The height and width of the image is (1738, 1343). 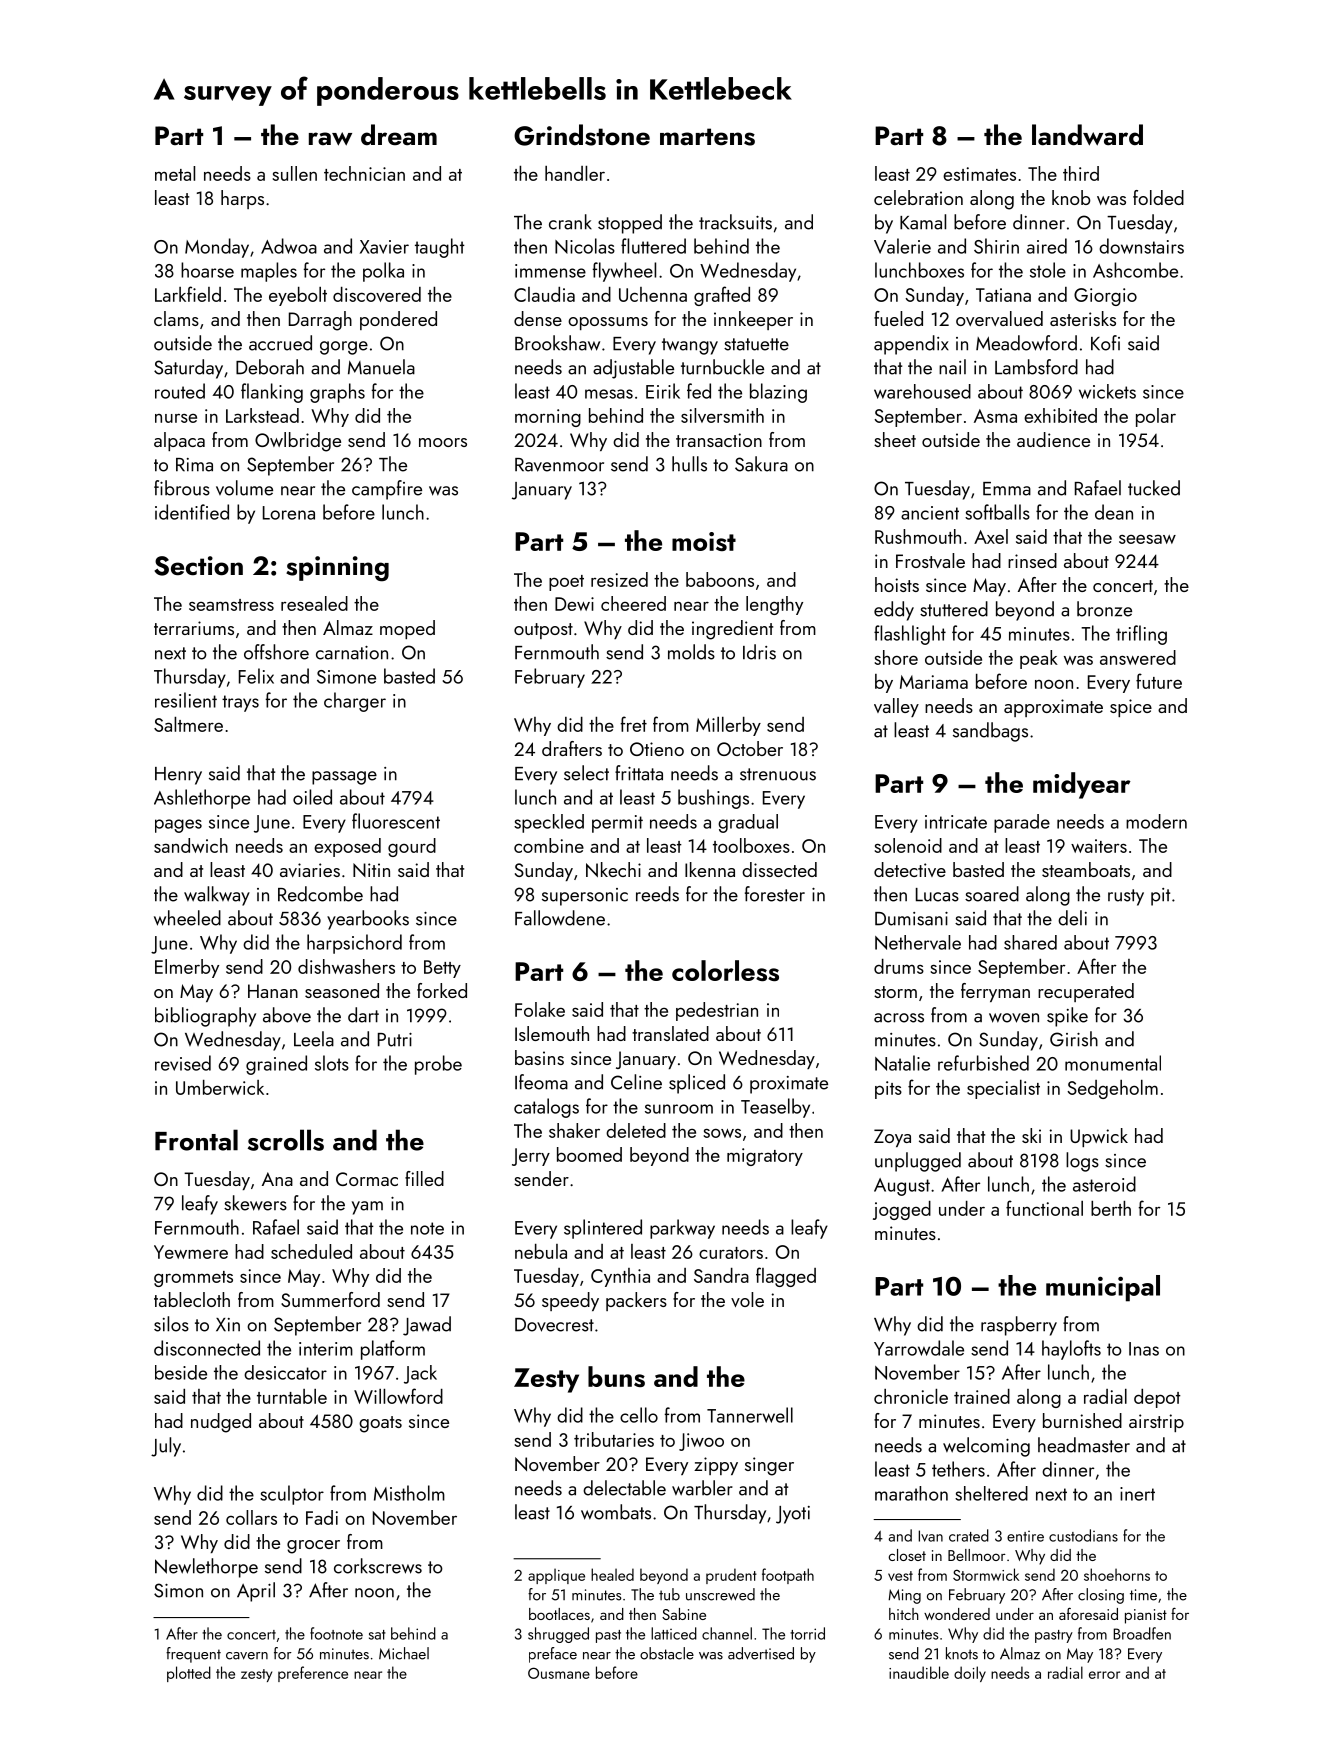 I want to click on martens, so click(x=707, y=137).
